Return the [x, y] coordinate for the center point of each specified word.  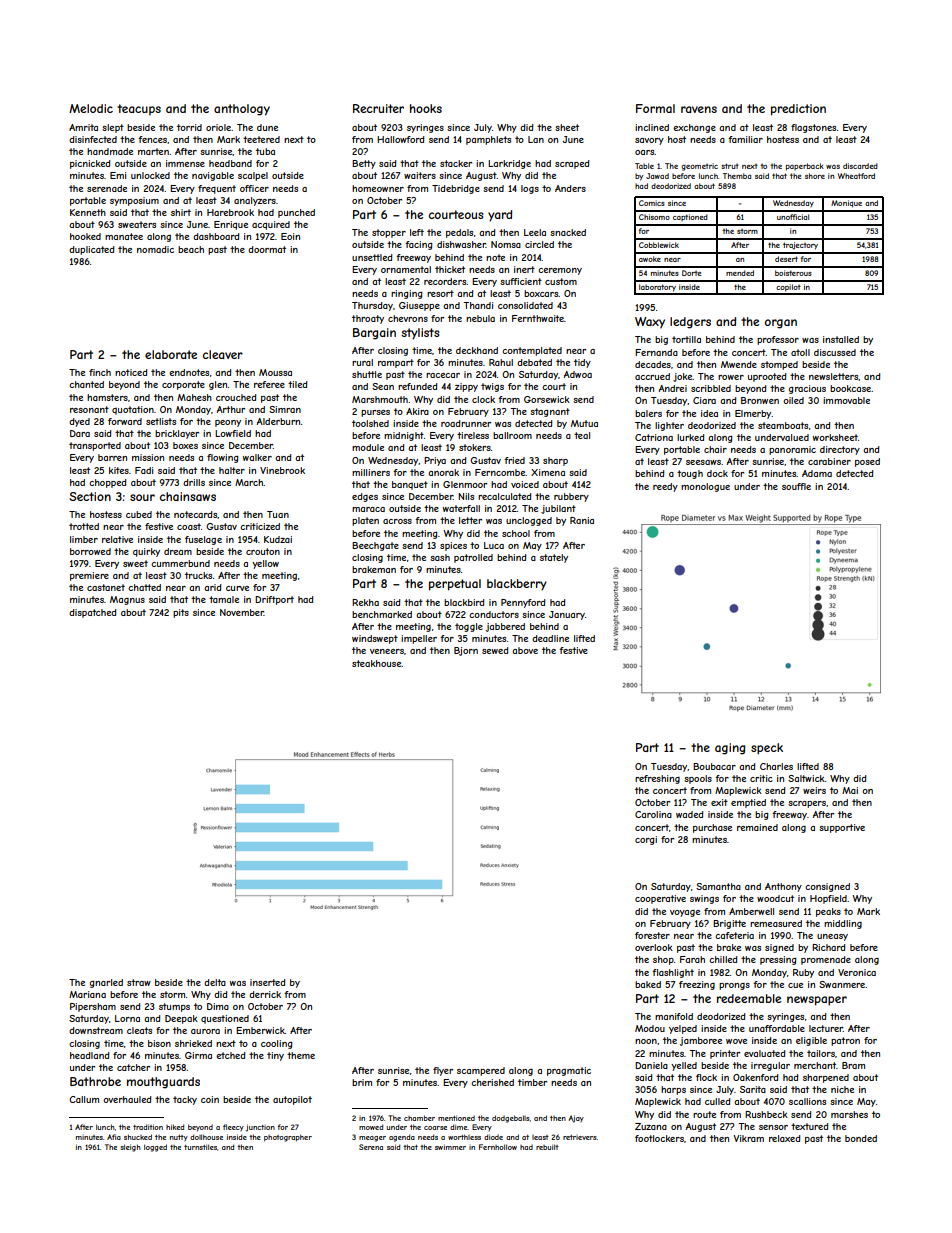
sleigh [131, 1148]
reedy [665, 487]
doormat [267, 249]
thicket [450, 269]
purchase [712, 828]
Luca [494, 545]
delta [215, 982]
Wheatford [856, 176]
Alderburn [279, 421]
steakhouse [377, 663]
